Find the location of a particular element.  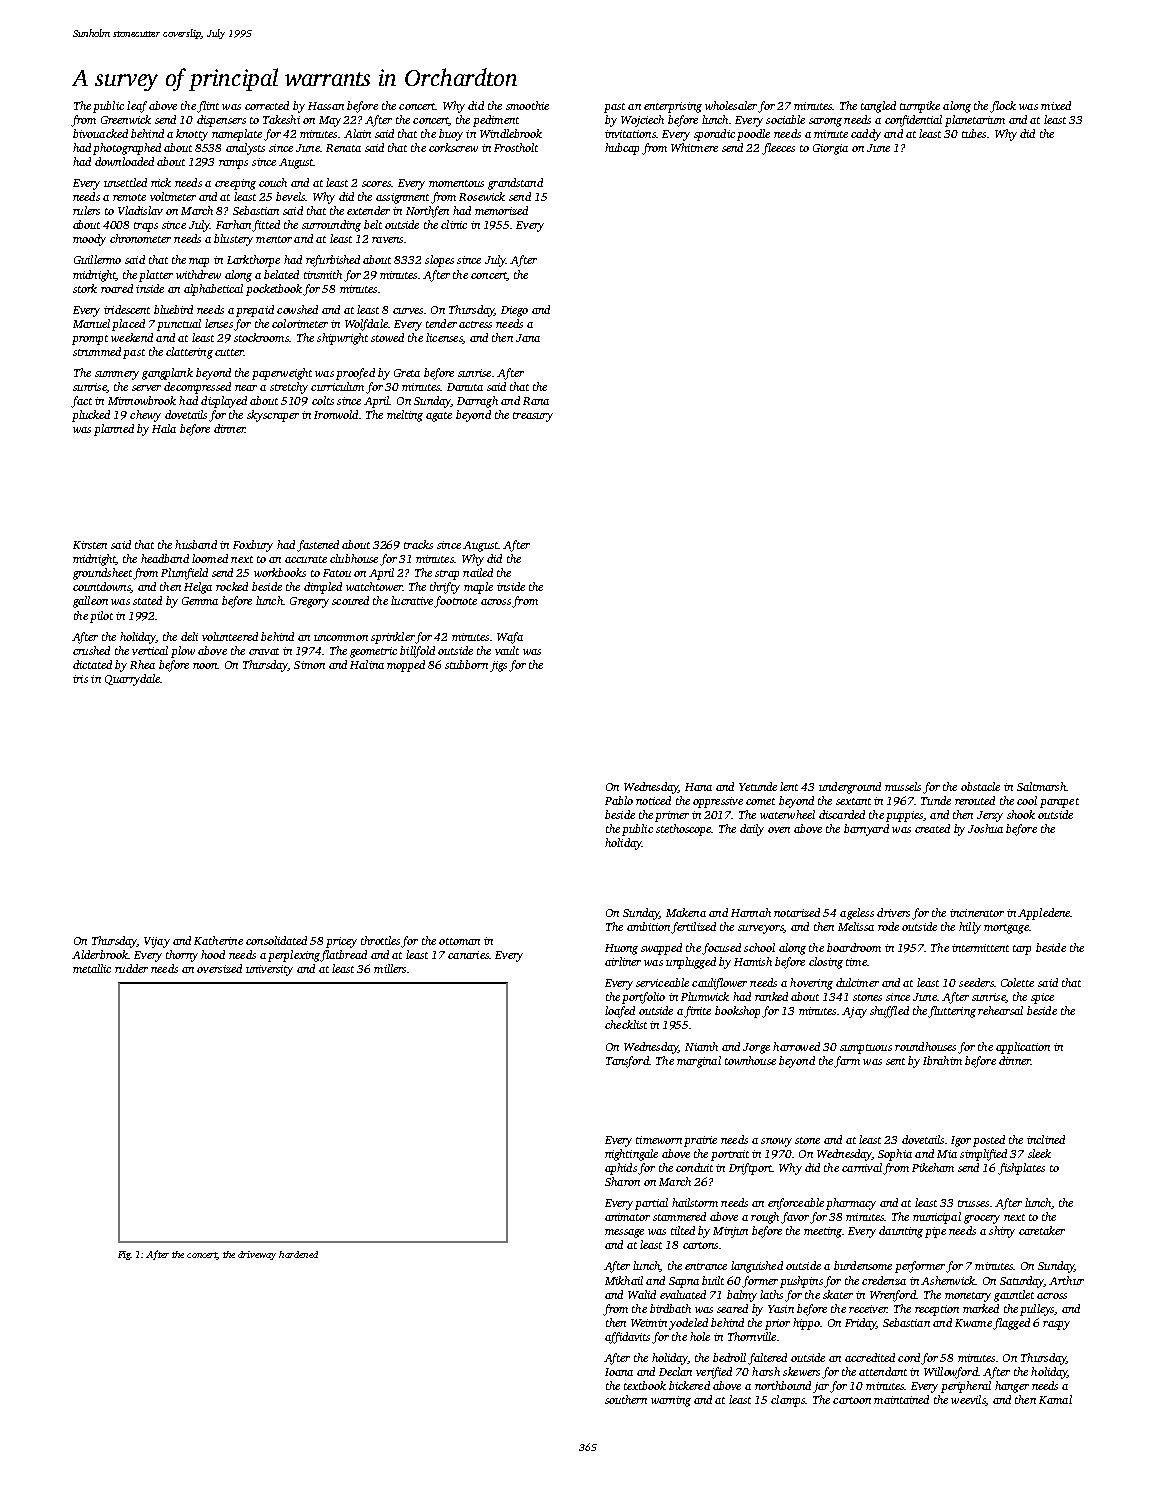

caddy is located at coordinates (866, 135).
